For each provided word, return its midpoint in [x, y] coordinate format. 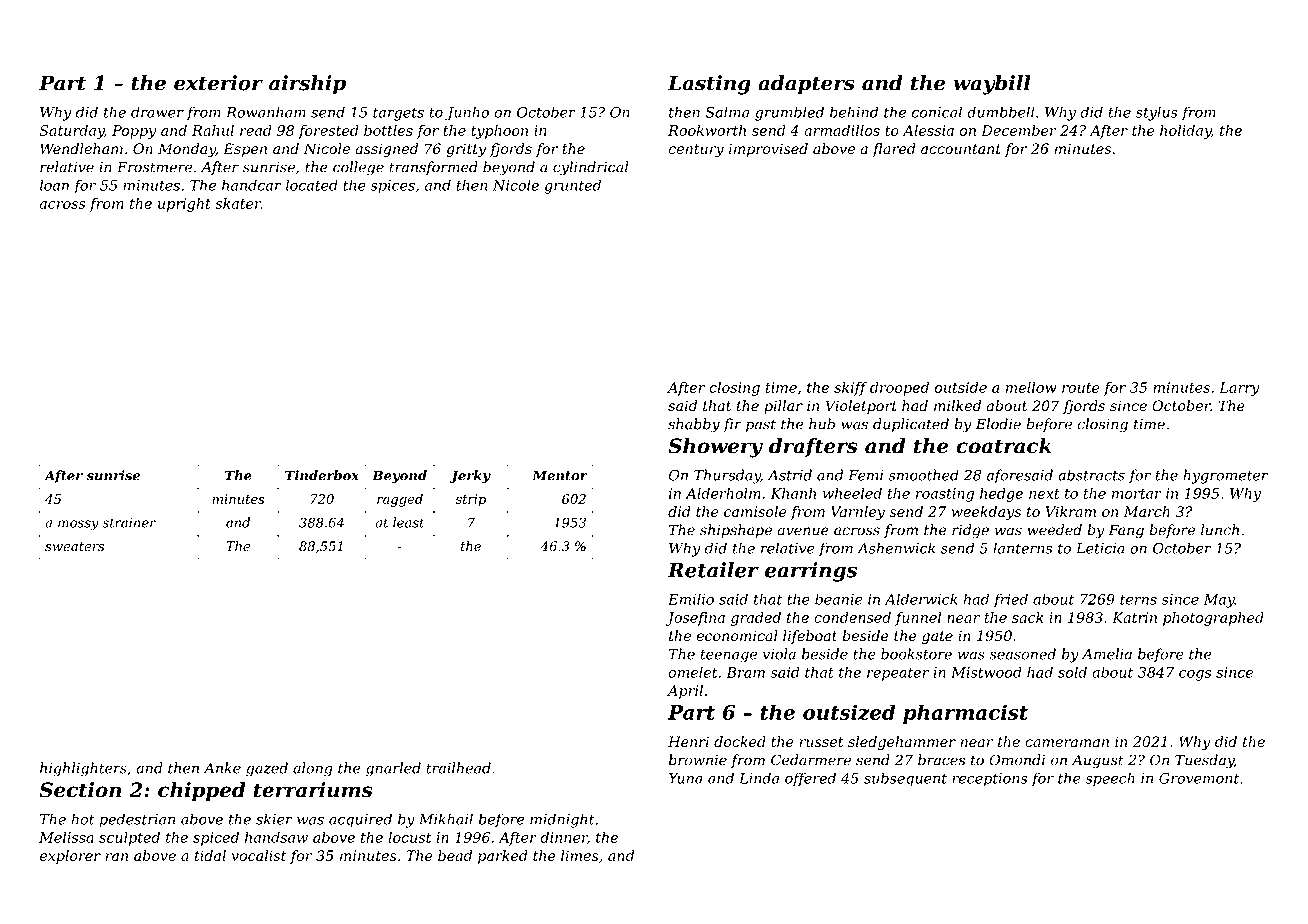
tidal [210, 855]
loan [54, 185]
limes [580, 855]
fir [732, 425]
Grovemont [1199, 778]
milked [957, 406]
